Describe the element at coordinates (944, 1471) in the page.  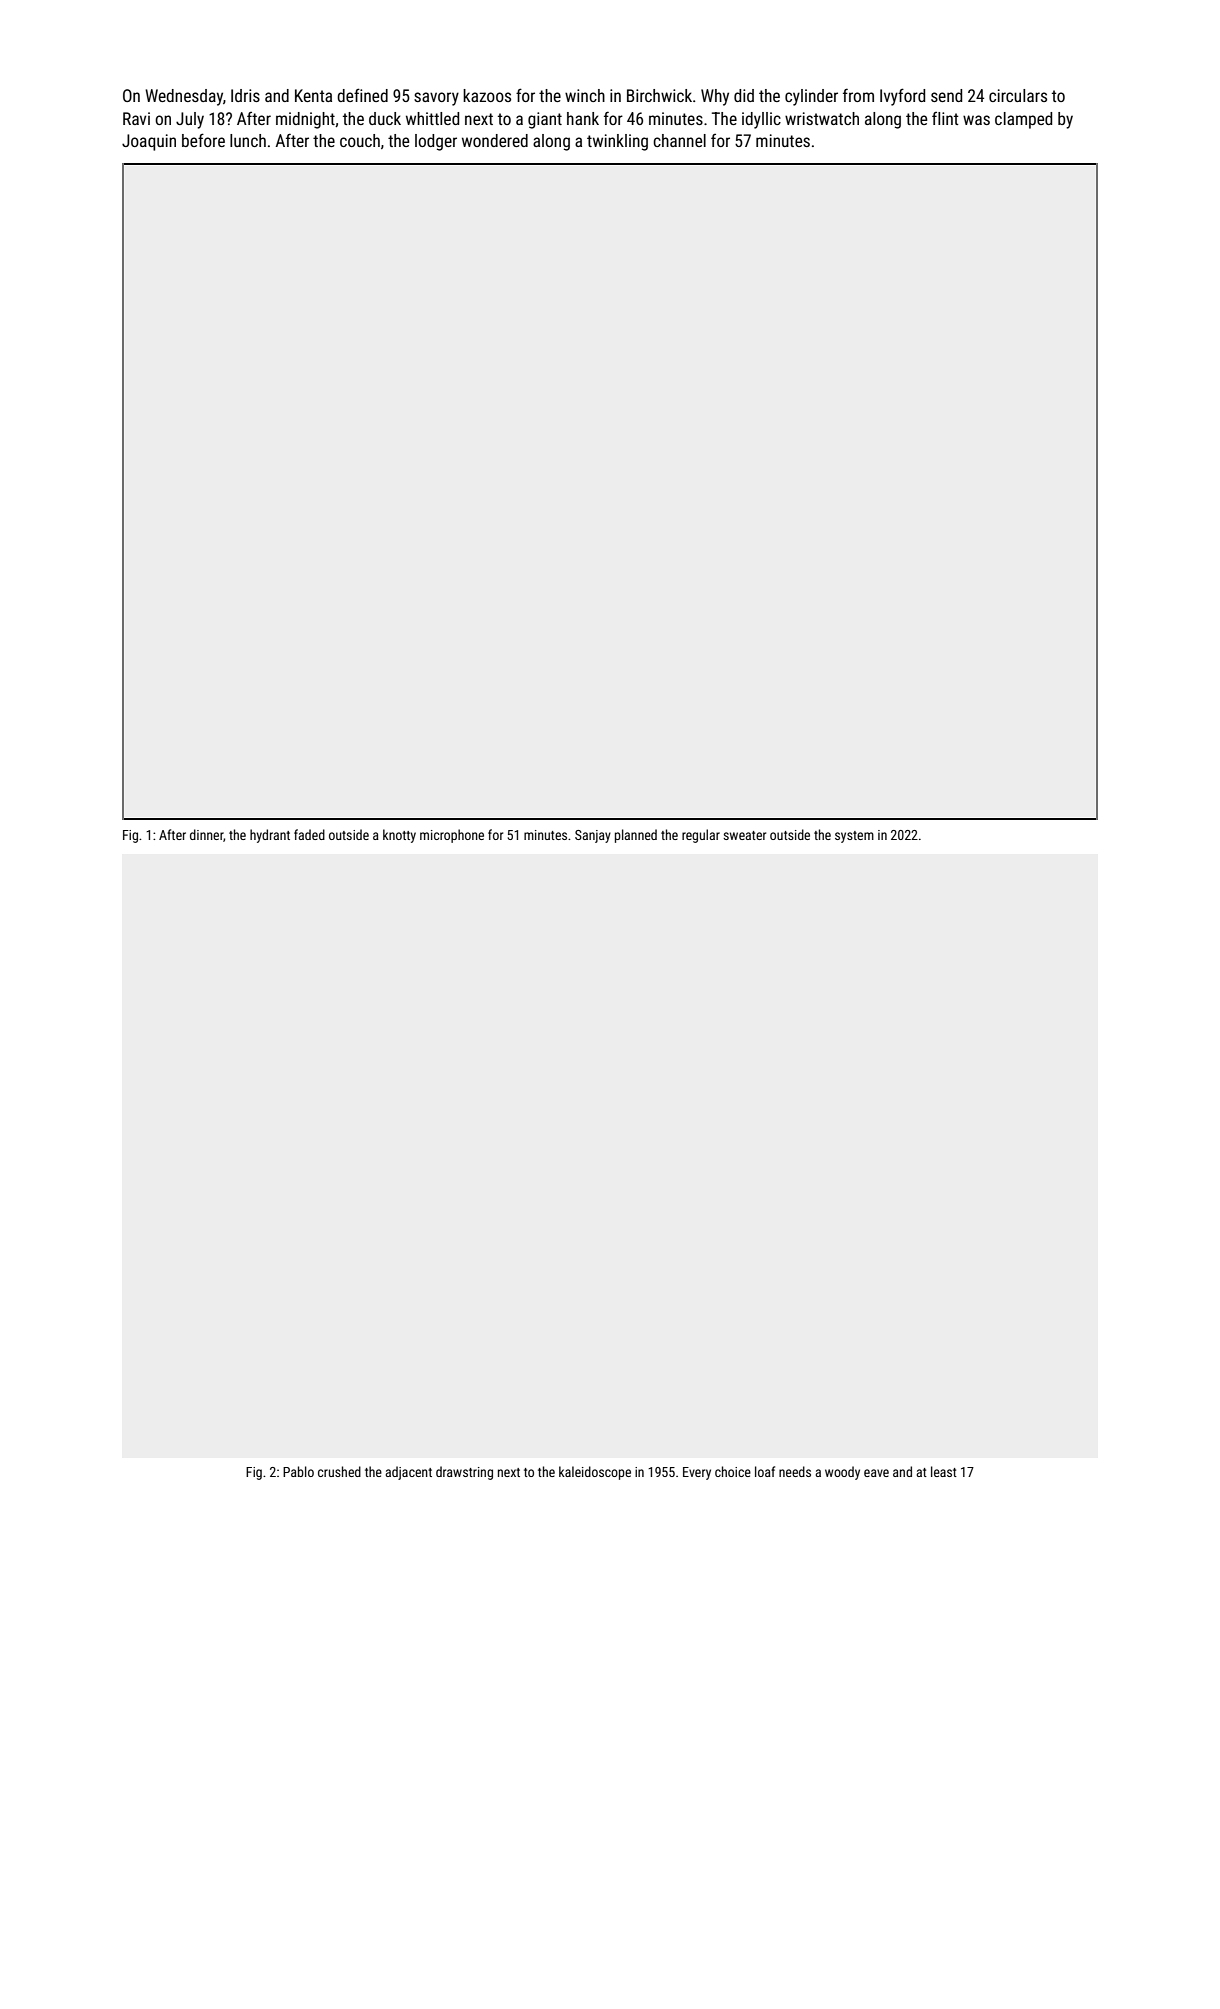
I see `least` at that location.
